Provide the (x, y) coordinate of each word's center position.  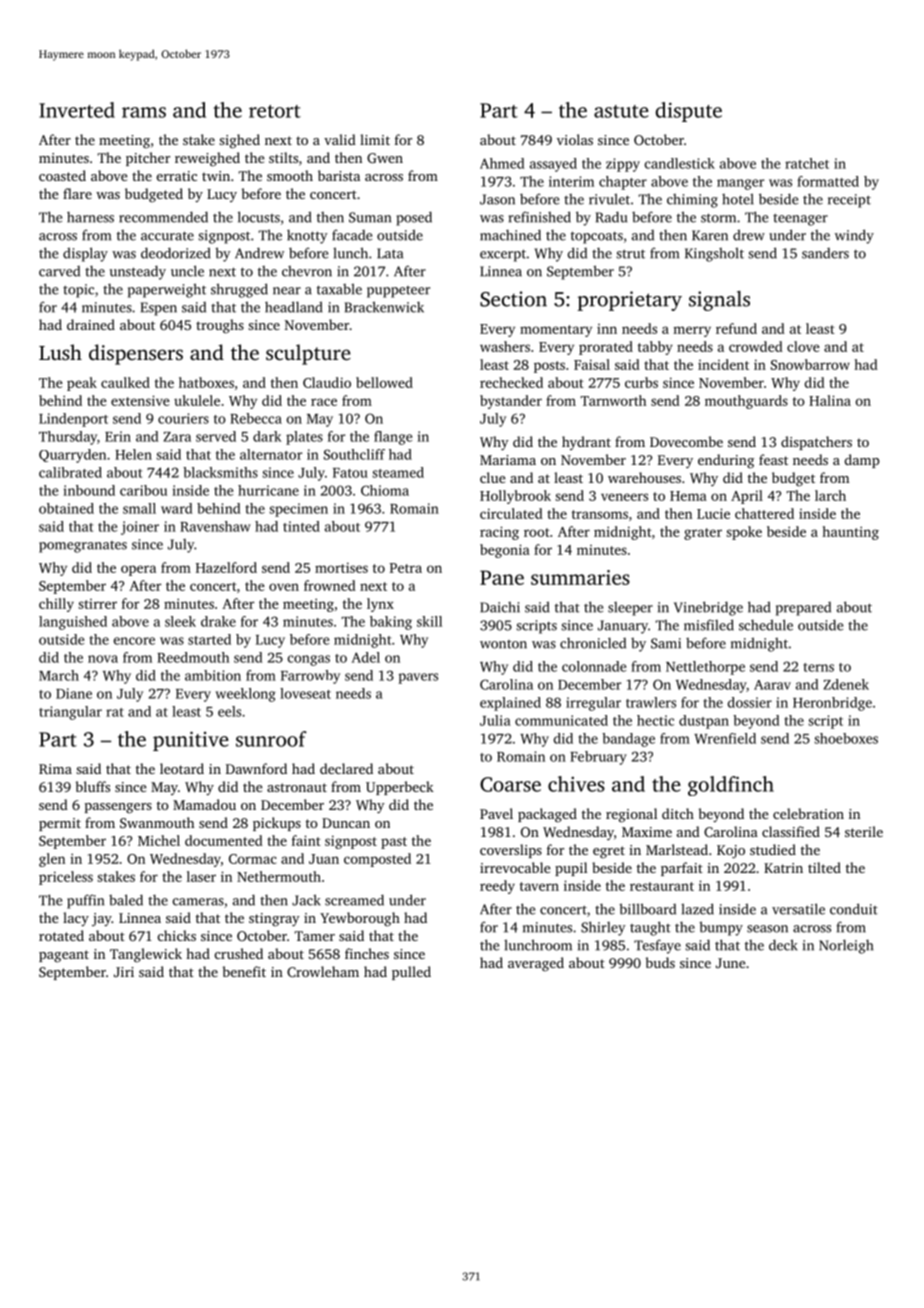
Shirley (603, 928)
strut (630, 254)
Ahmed (502, 163)
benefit (244, 971)
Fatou (350, 473)
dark (267, 436)
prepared (803, 609)
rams (144, 112)
